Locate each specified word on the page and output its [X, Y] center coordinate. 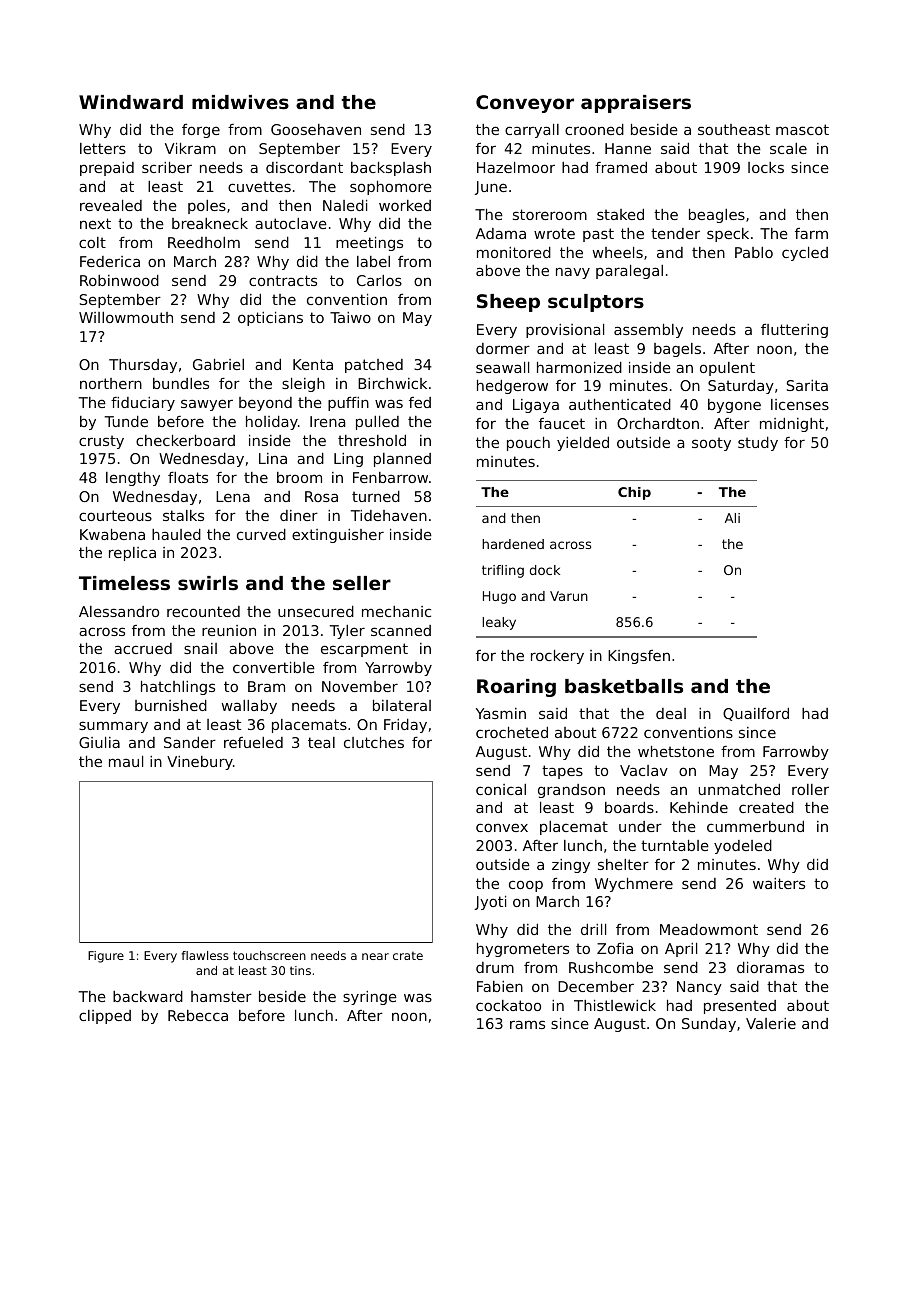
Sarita [807, 385]
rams [527, 1024]
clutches [374, 742]
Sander [190, 742]
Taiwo [350, 317]
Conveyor [525, 104]
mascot [802, 129]
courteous [115, 515]
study [758, 444]
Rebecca [198, 1015]
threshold [372, 440]
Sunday [709, 1025]
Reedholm [204, 242]
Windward [131, 102]
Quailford [756, 714]
